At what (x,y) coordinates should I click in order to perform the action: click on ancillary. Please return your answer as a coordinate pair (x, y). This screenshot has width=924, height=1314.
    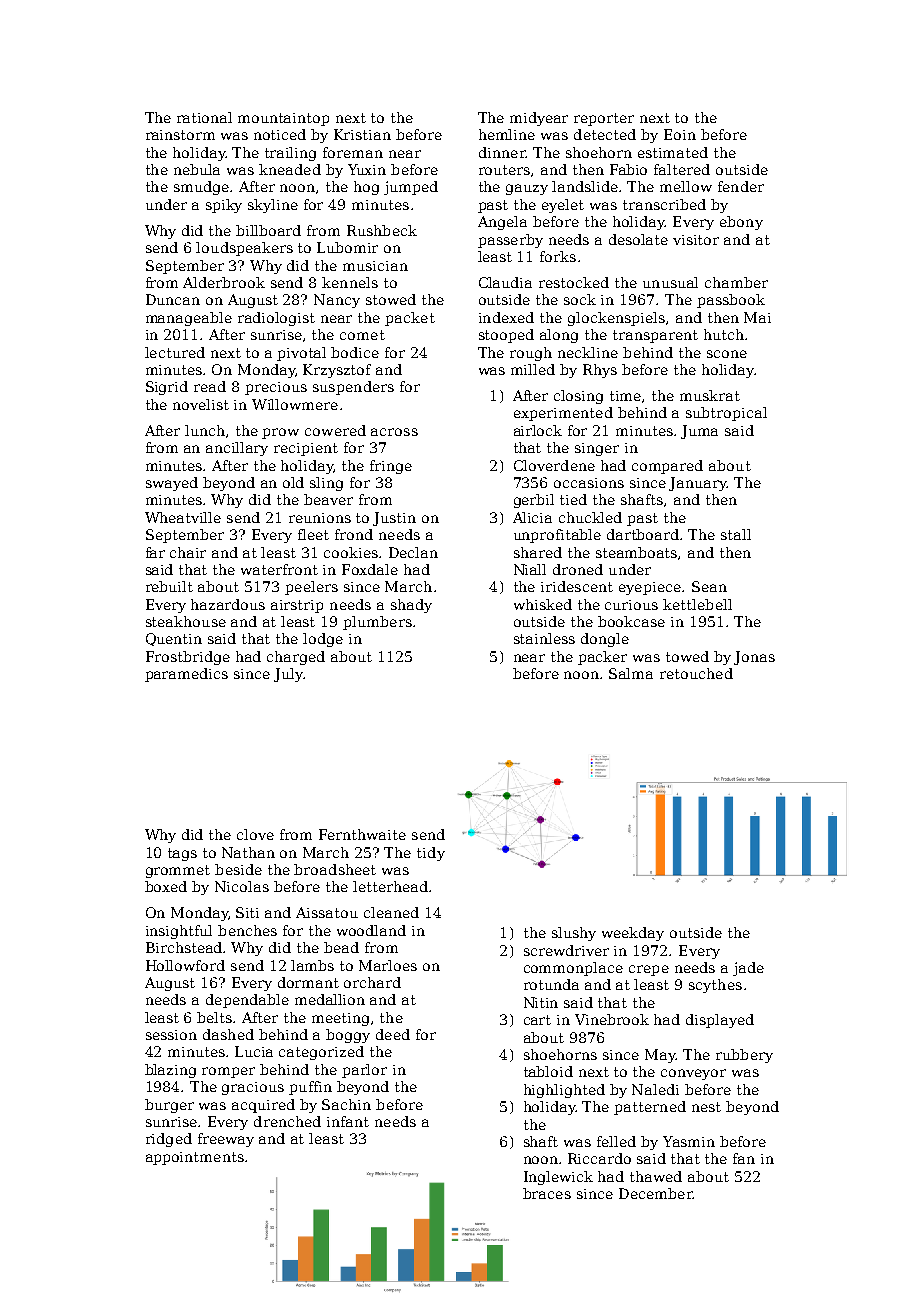
    Looking at the image, I should click on (237, 449).
